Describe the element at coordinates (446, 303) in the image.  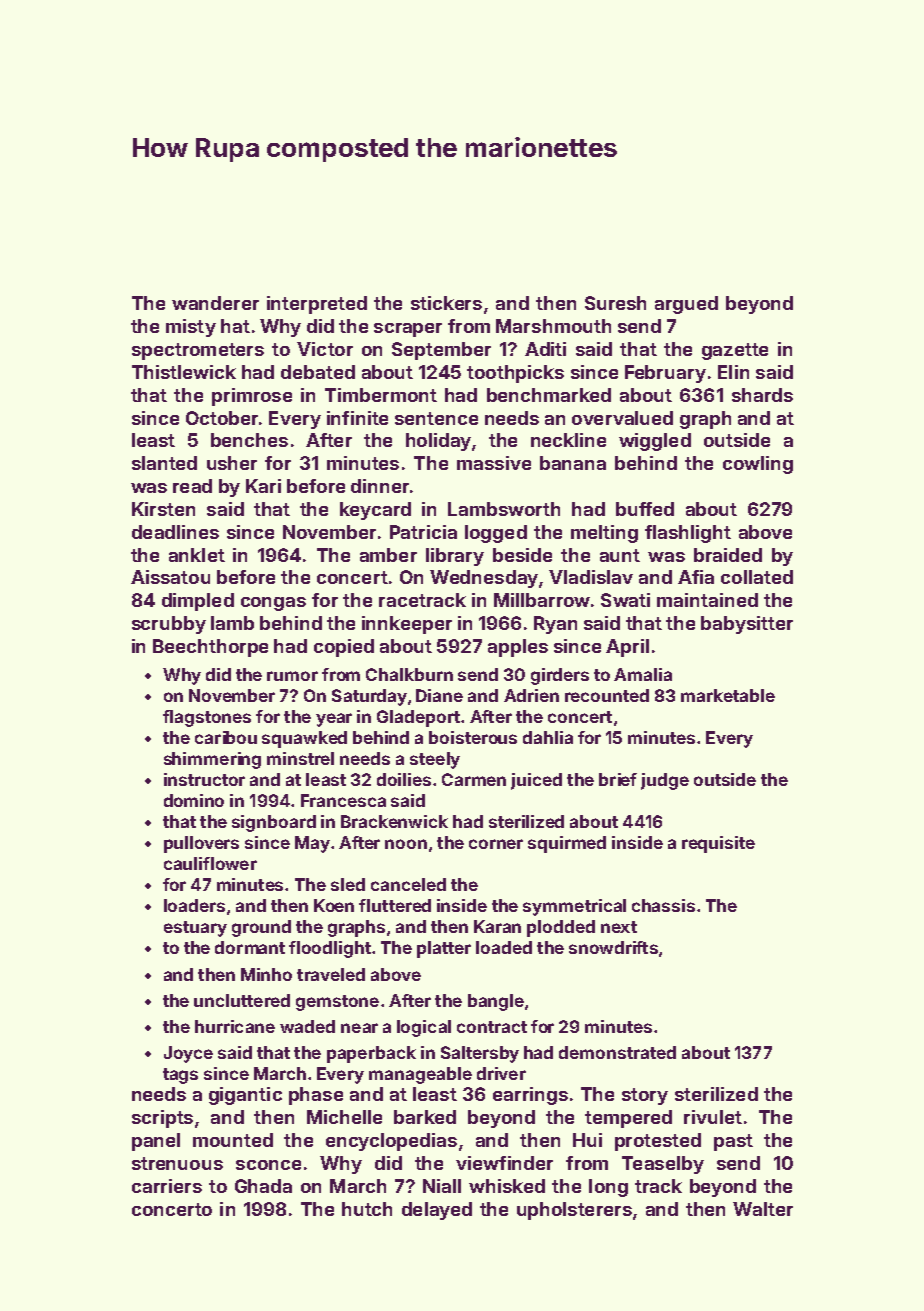
I see `stickers` at that location.
